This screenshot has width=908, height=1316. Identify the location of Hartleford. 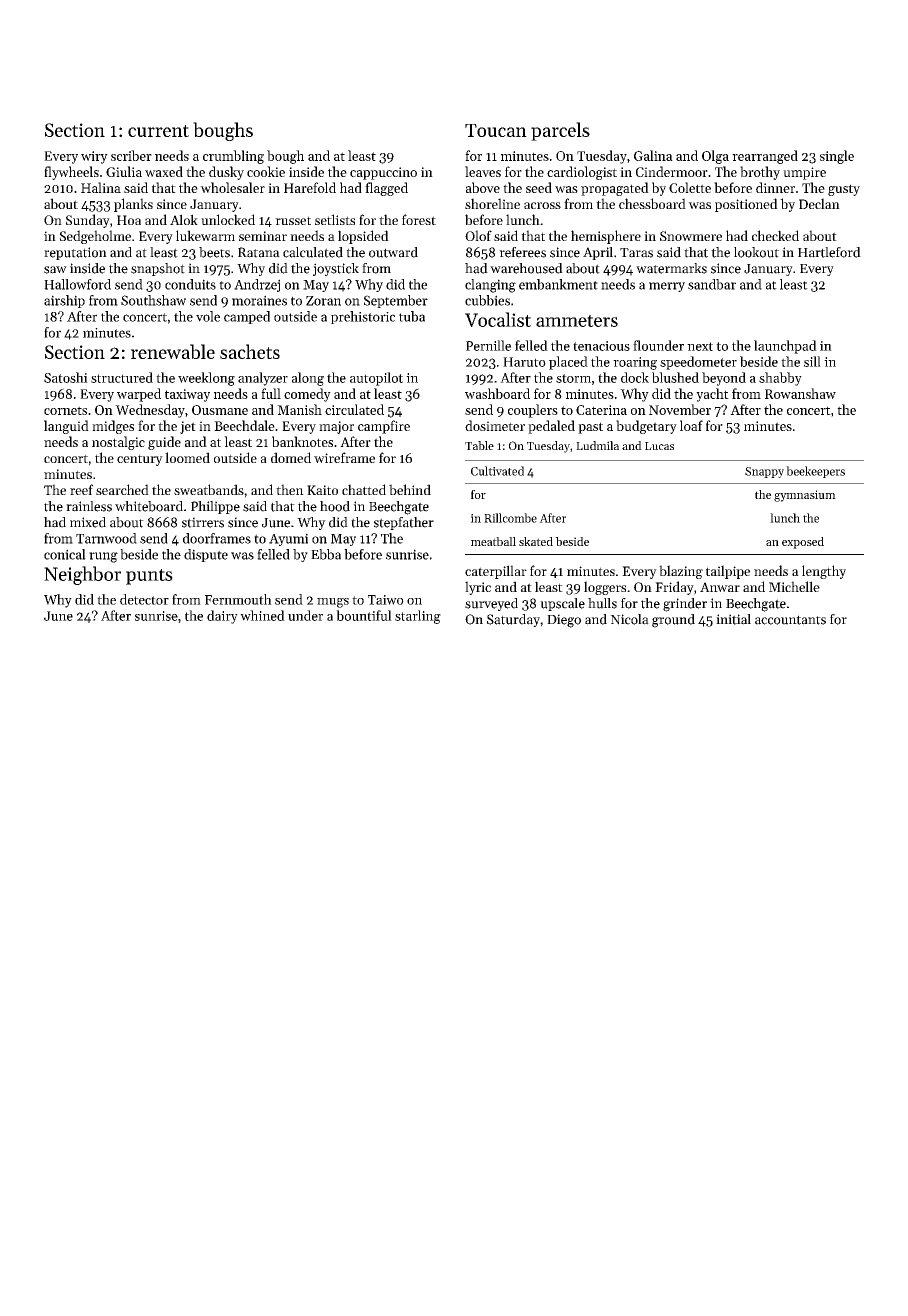
(829, 252).
